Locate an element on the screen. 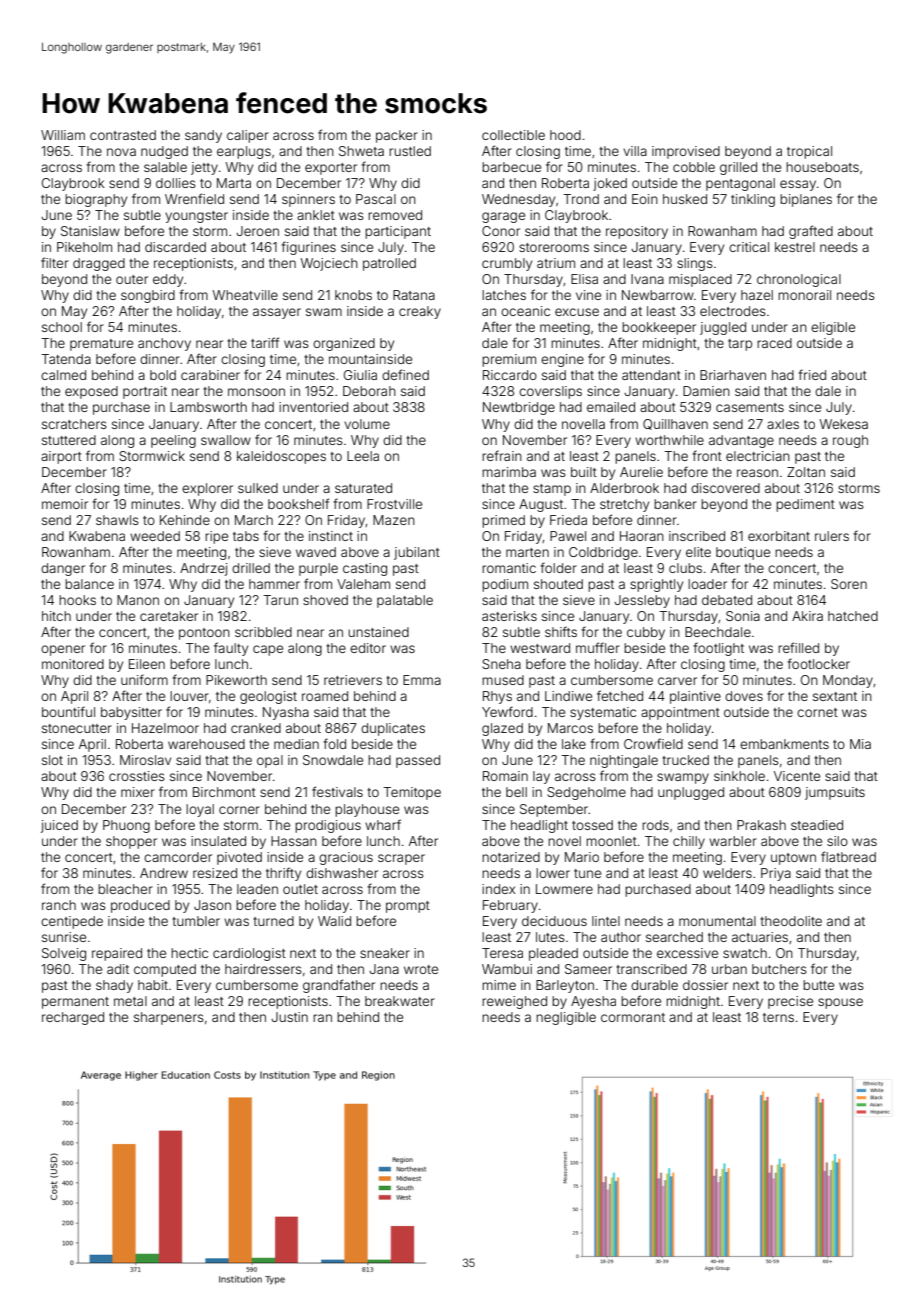  Sonia is located at coordinates (743, 616).
